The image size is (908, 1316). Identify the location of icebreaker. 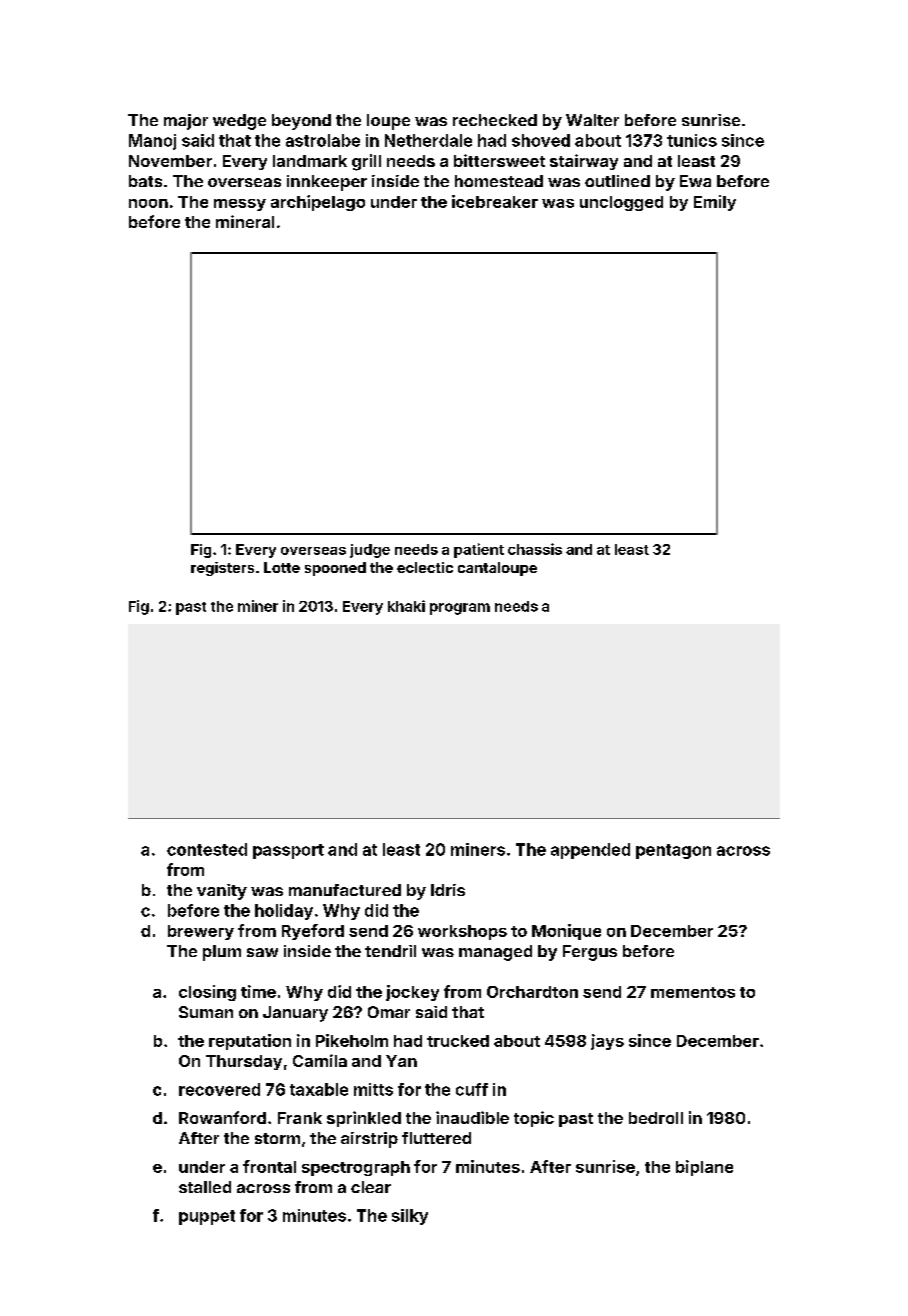
(495, 201).
